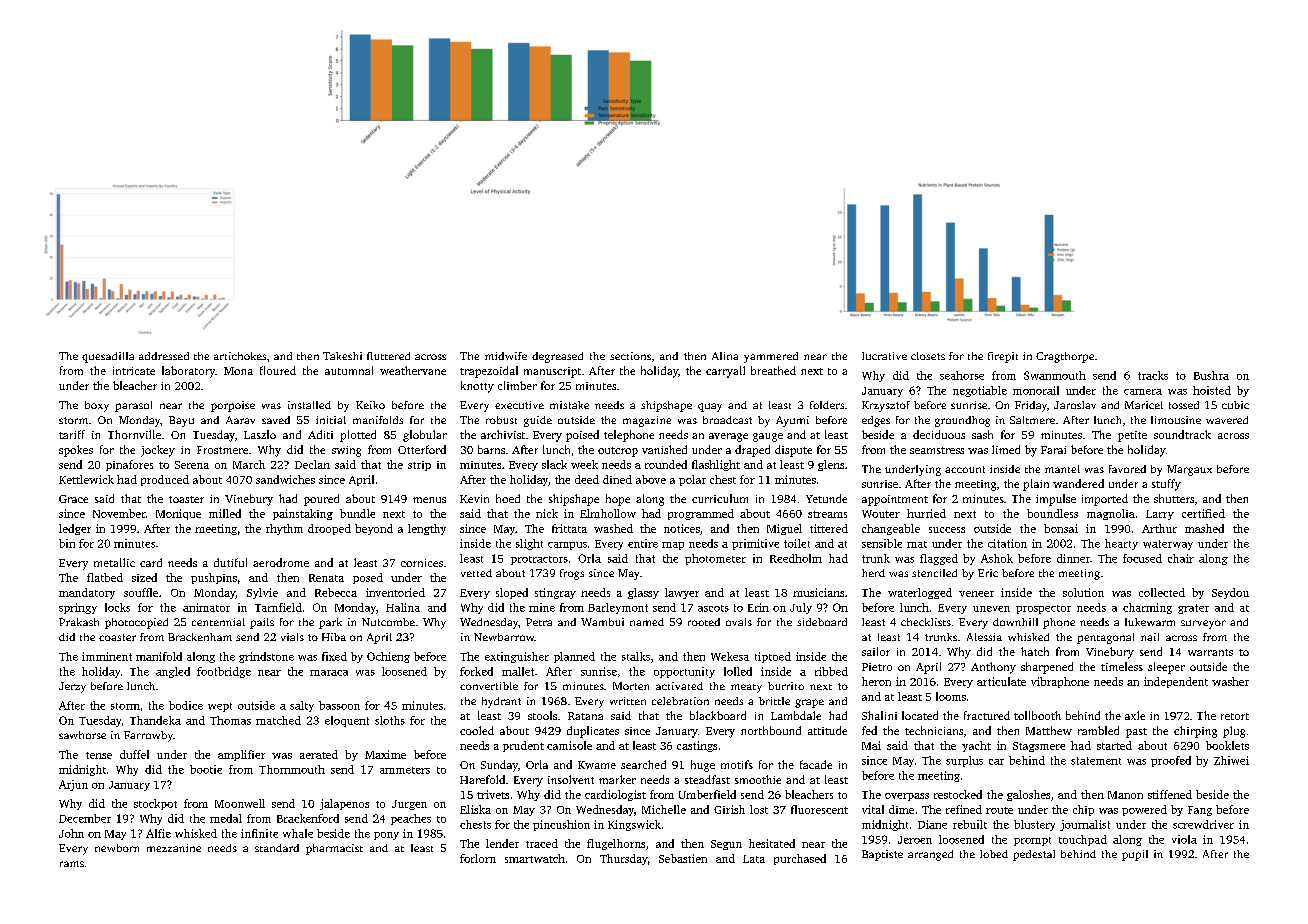 The width and height of the image is (1308, 924). I want to click on climber, so click(517, 385).
